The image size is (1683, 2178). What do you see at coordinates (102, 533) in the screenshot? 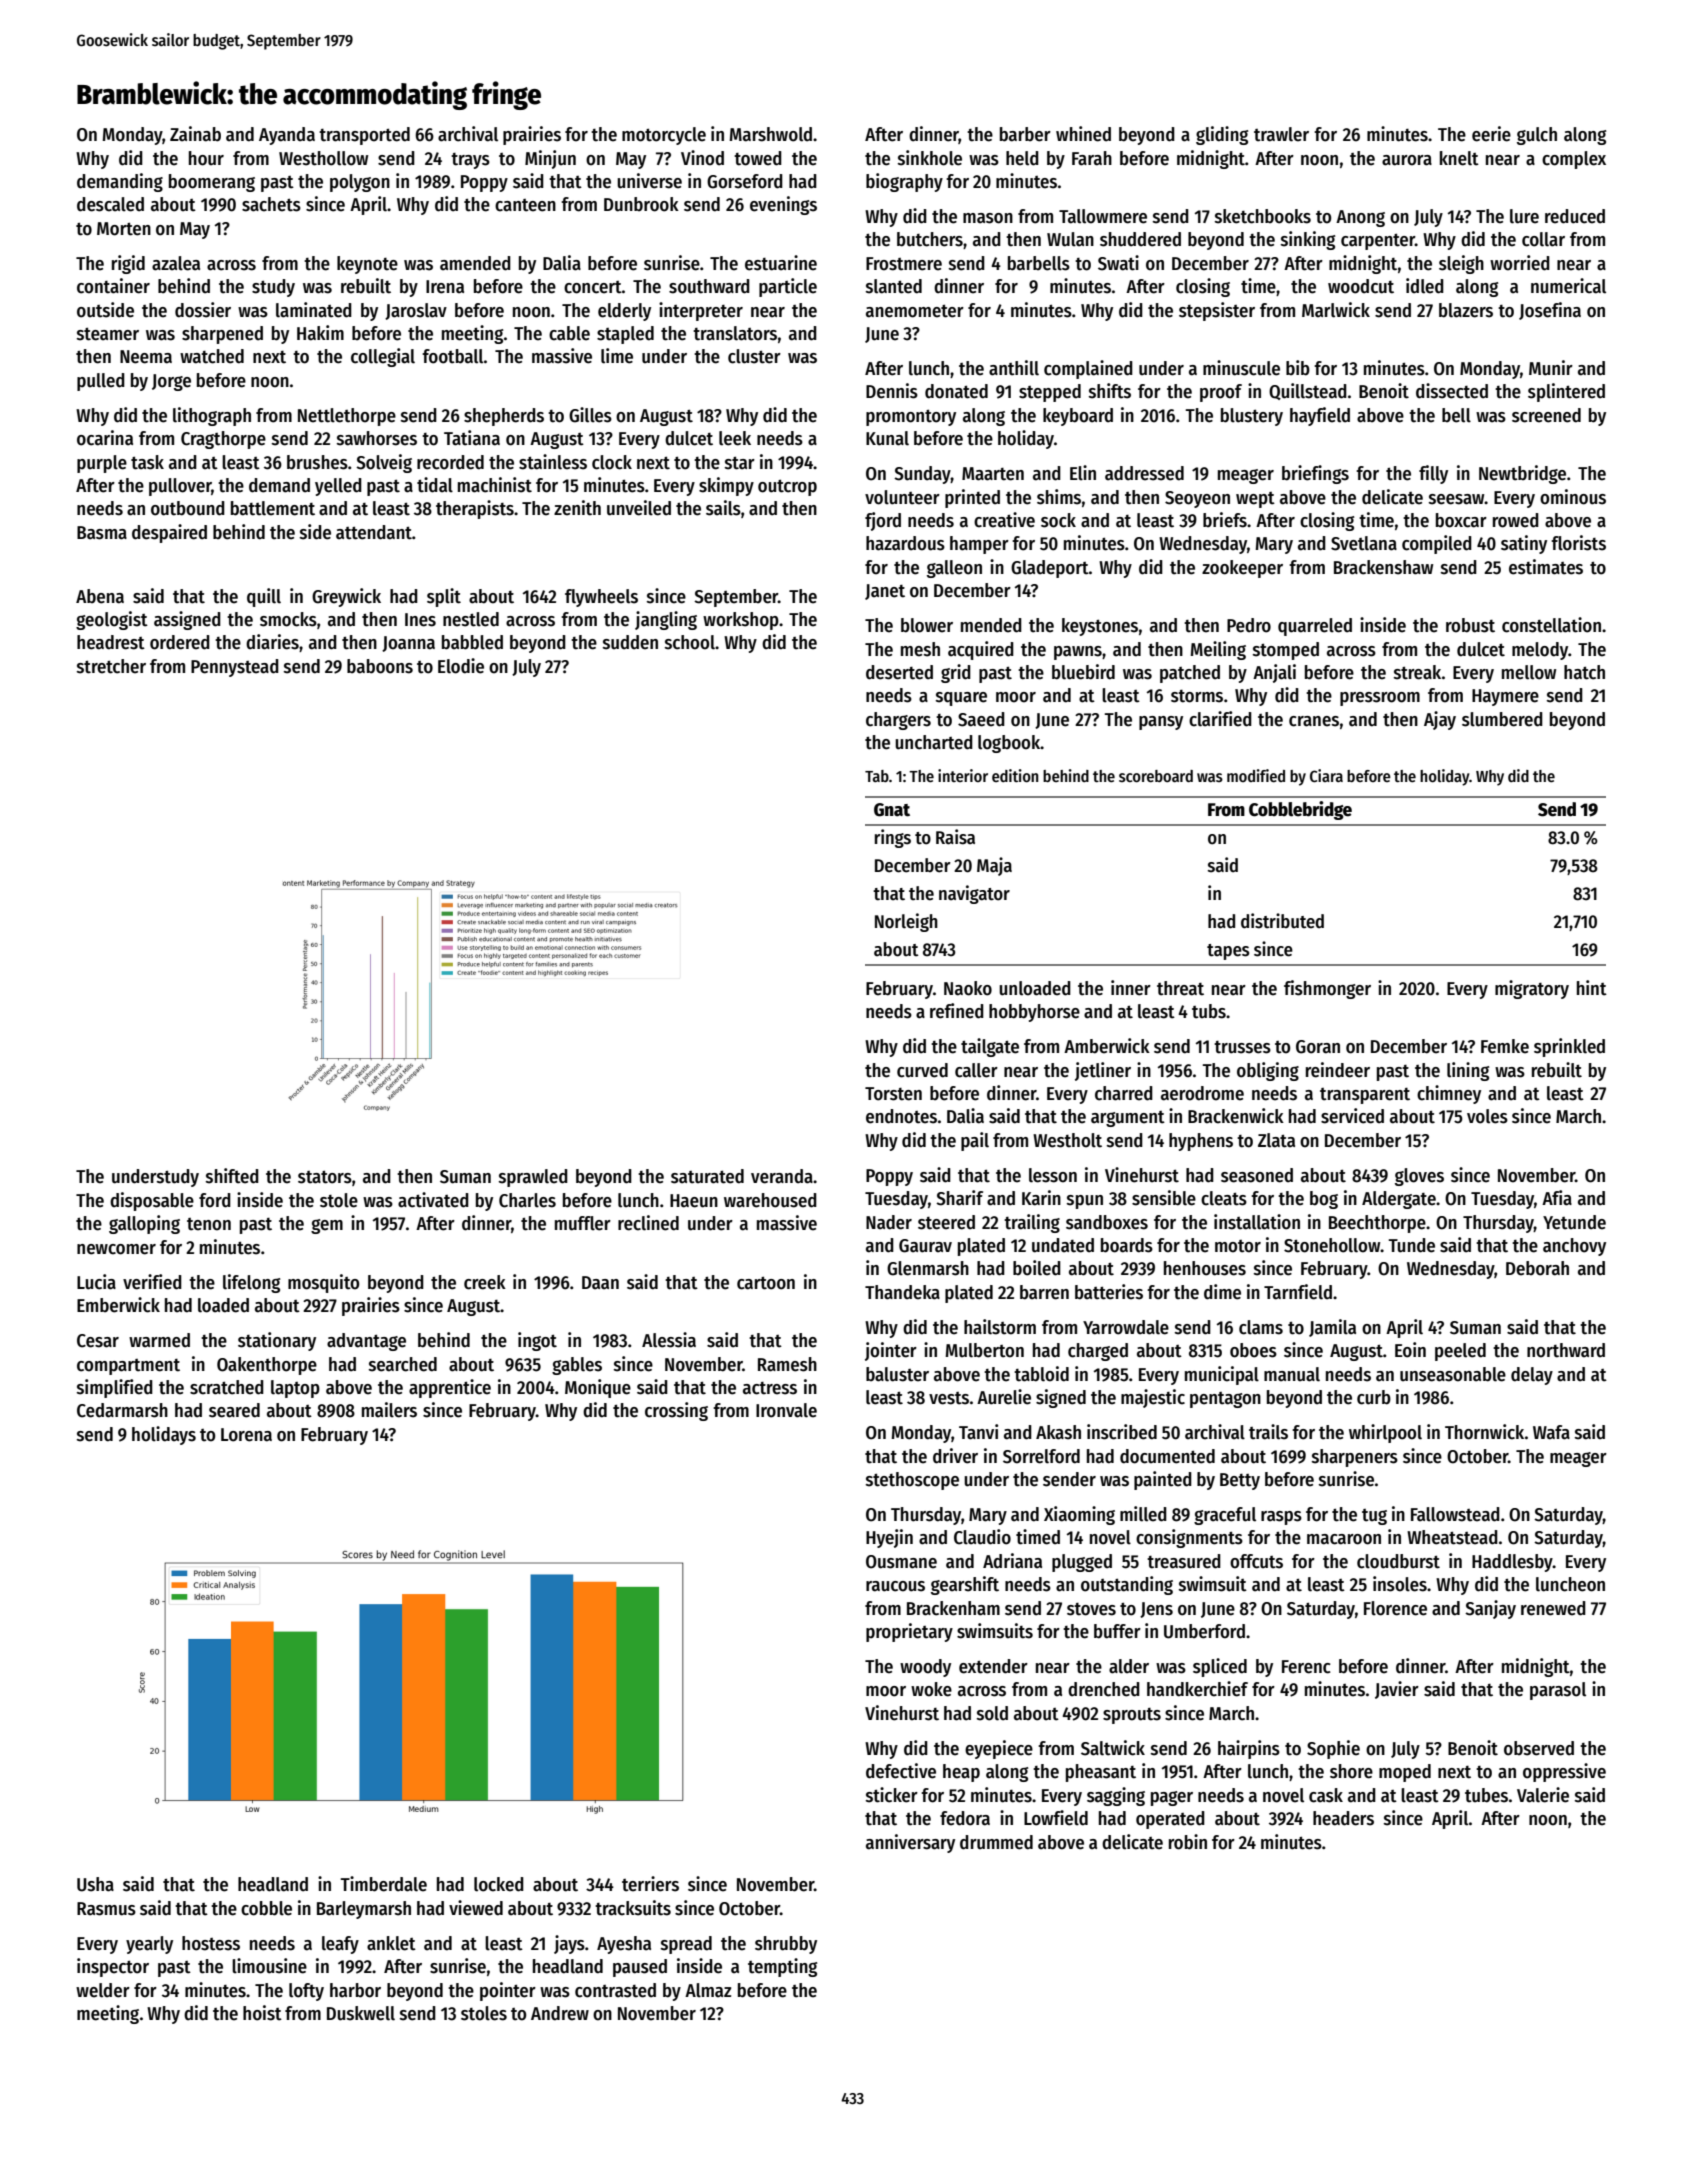
I see `Basma` at bounding box center [102, 533].
